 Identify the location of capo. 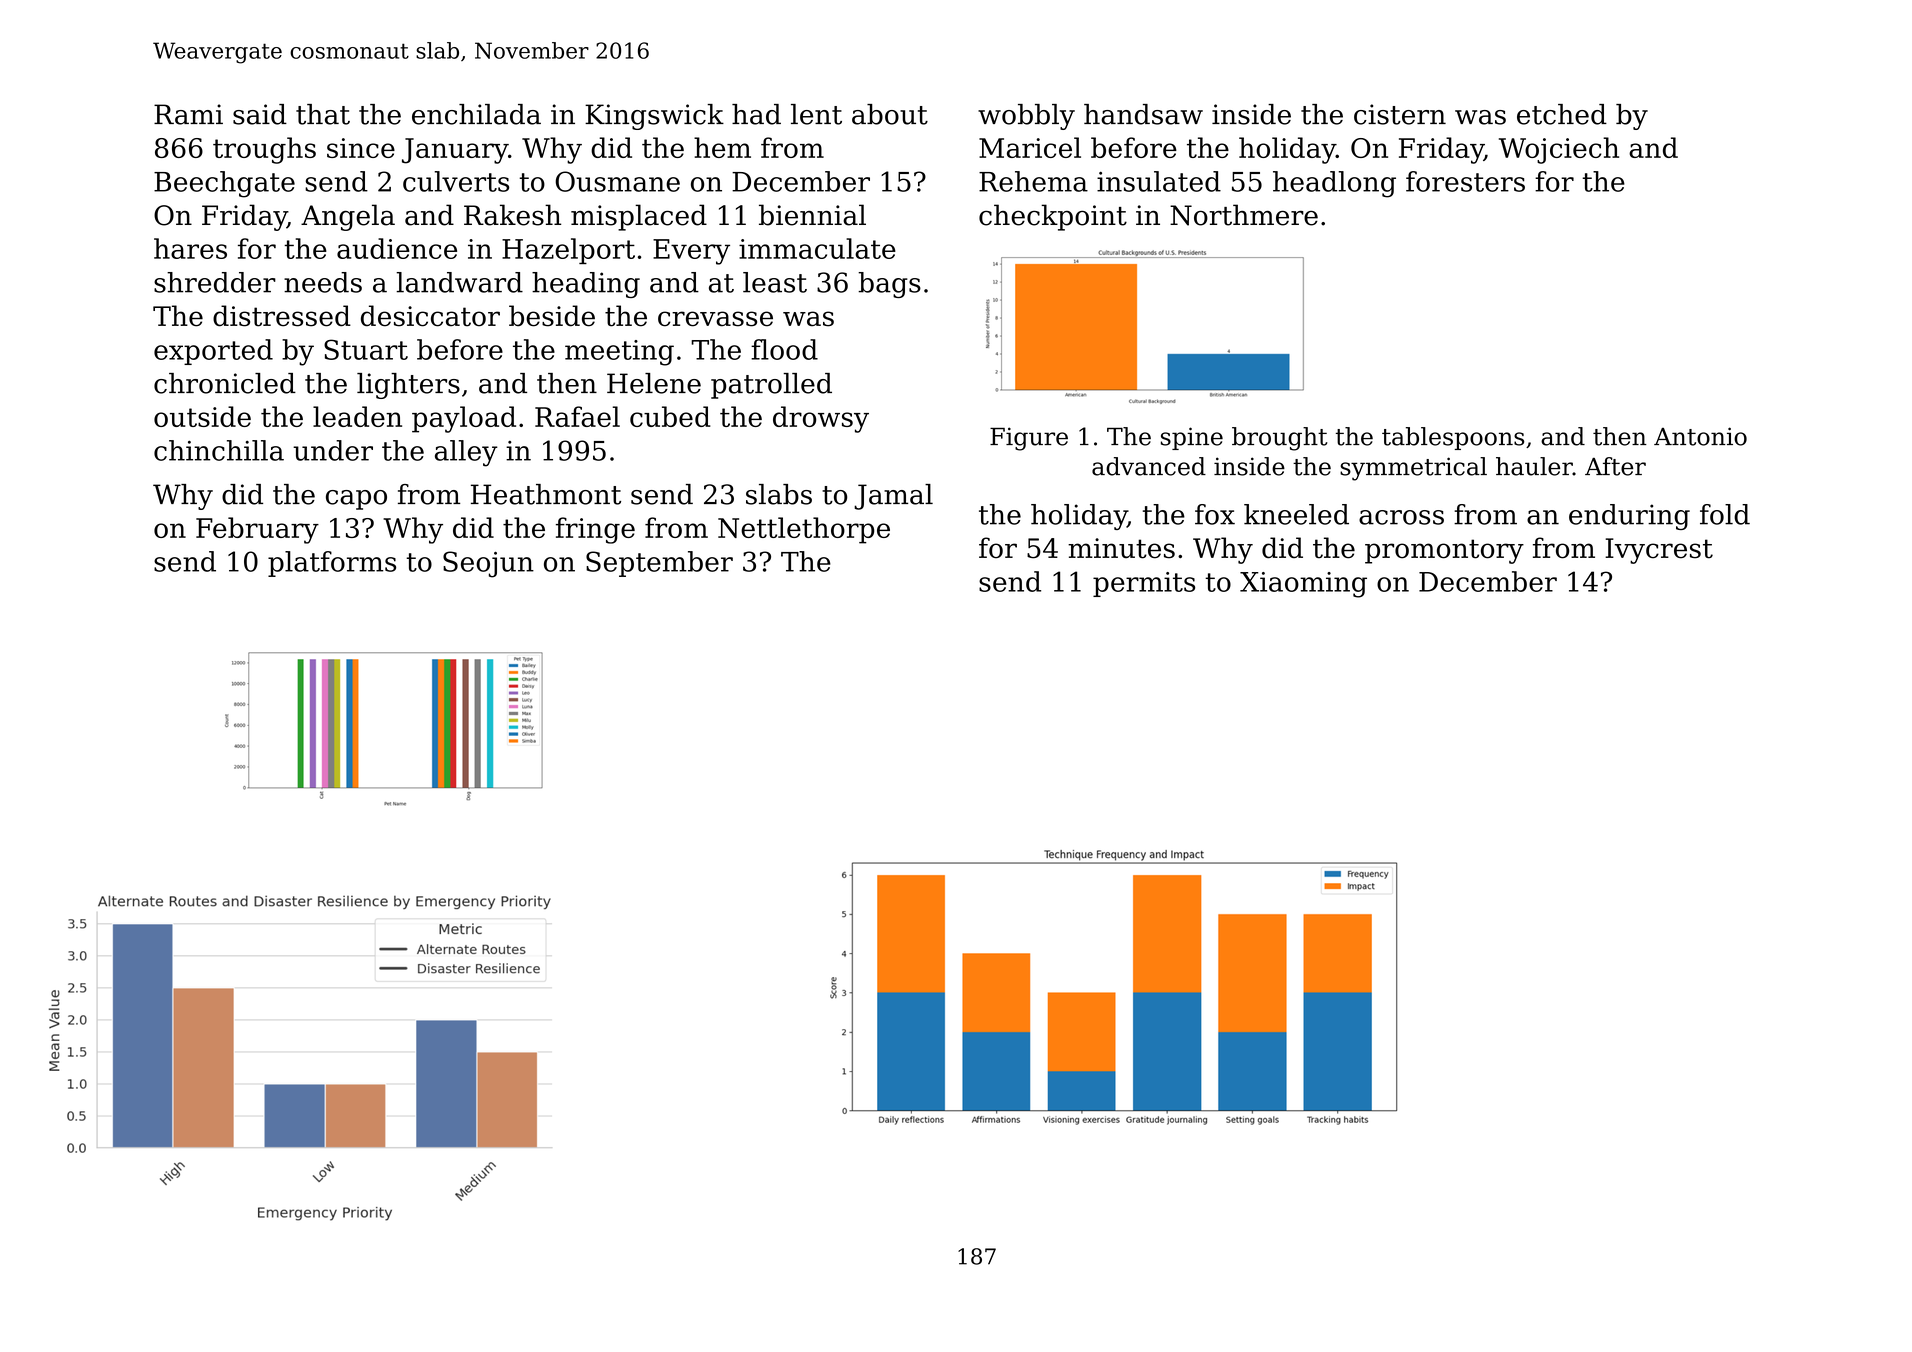
(356, 500).
